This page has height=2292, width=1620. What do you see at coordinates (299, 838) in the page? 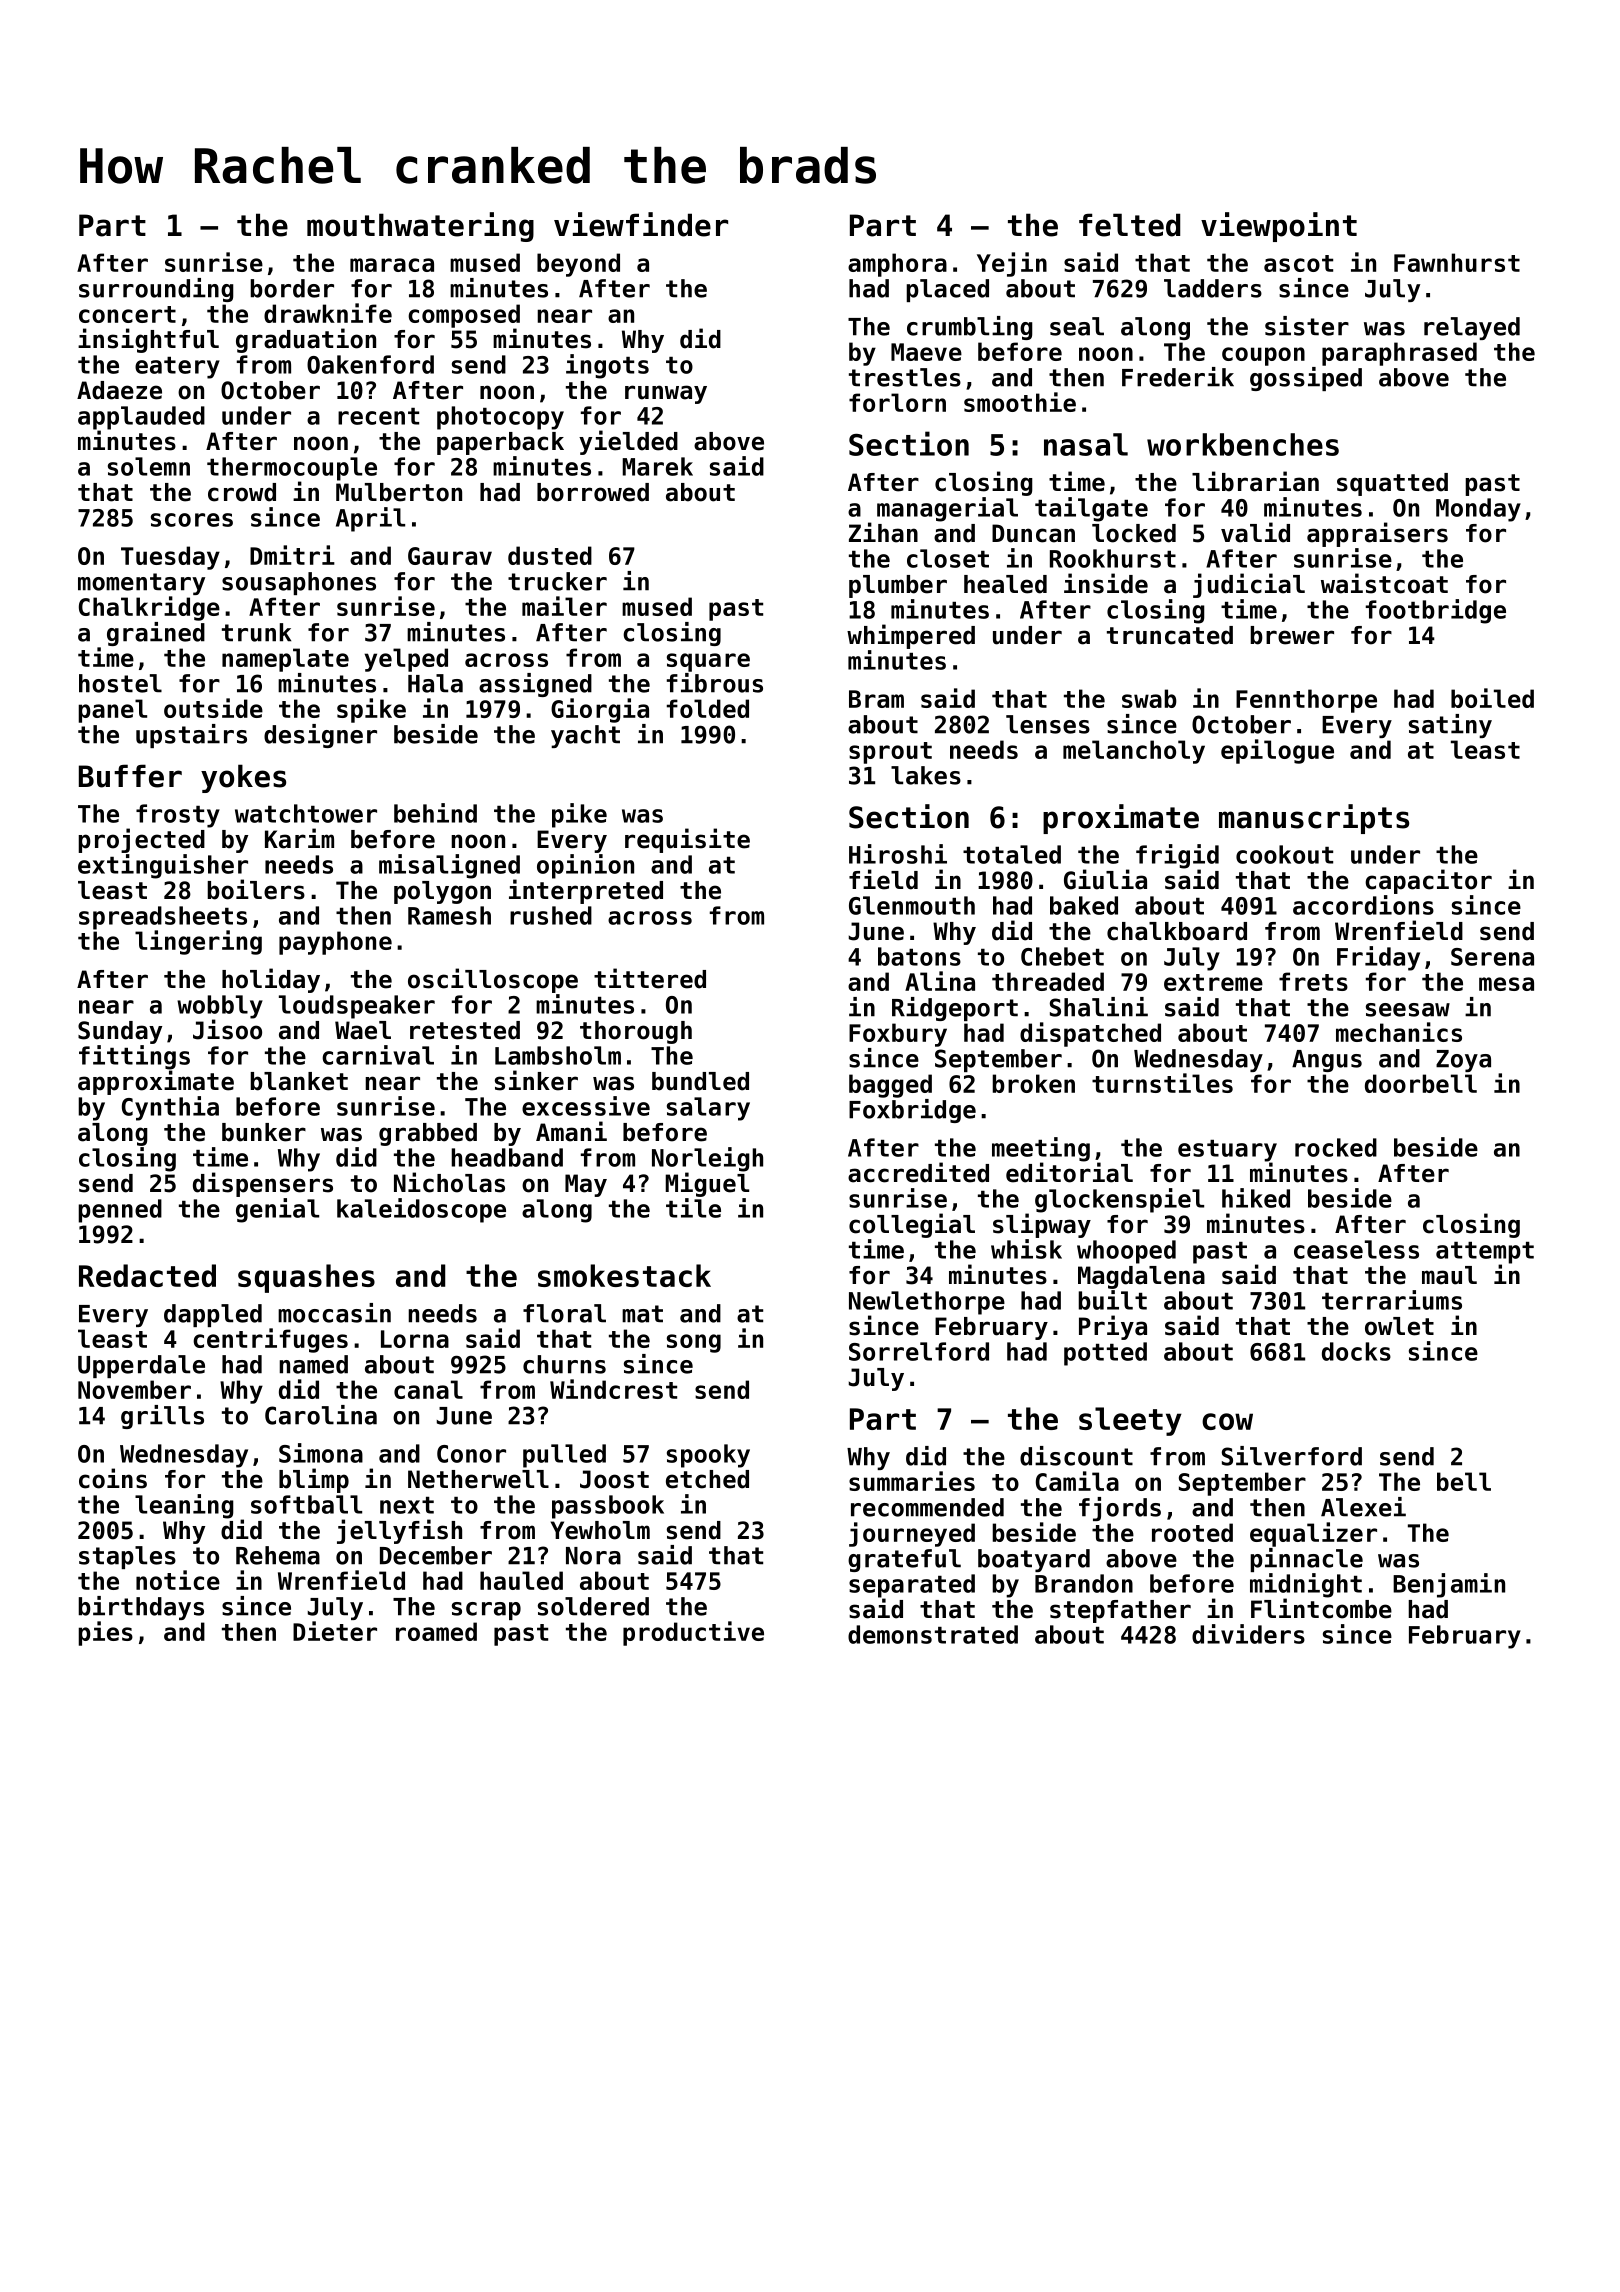
I see `Karim` at bounding box center [299, 838].
